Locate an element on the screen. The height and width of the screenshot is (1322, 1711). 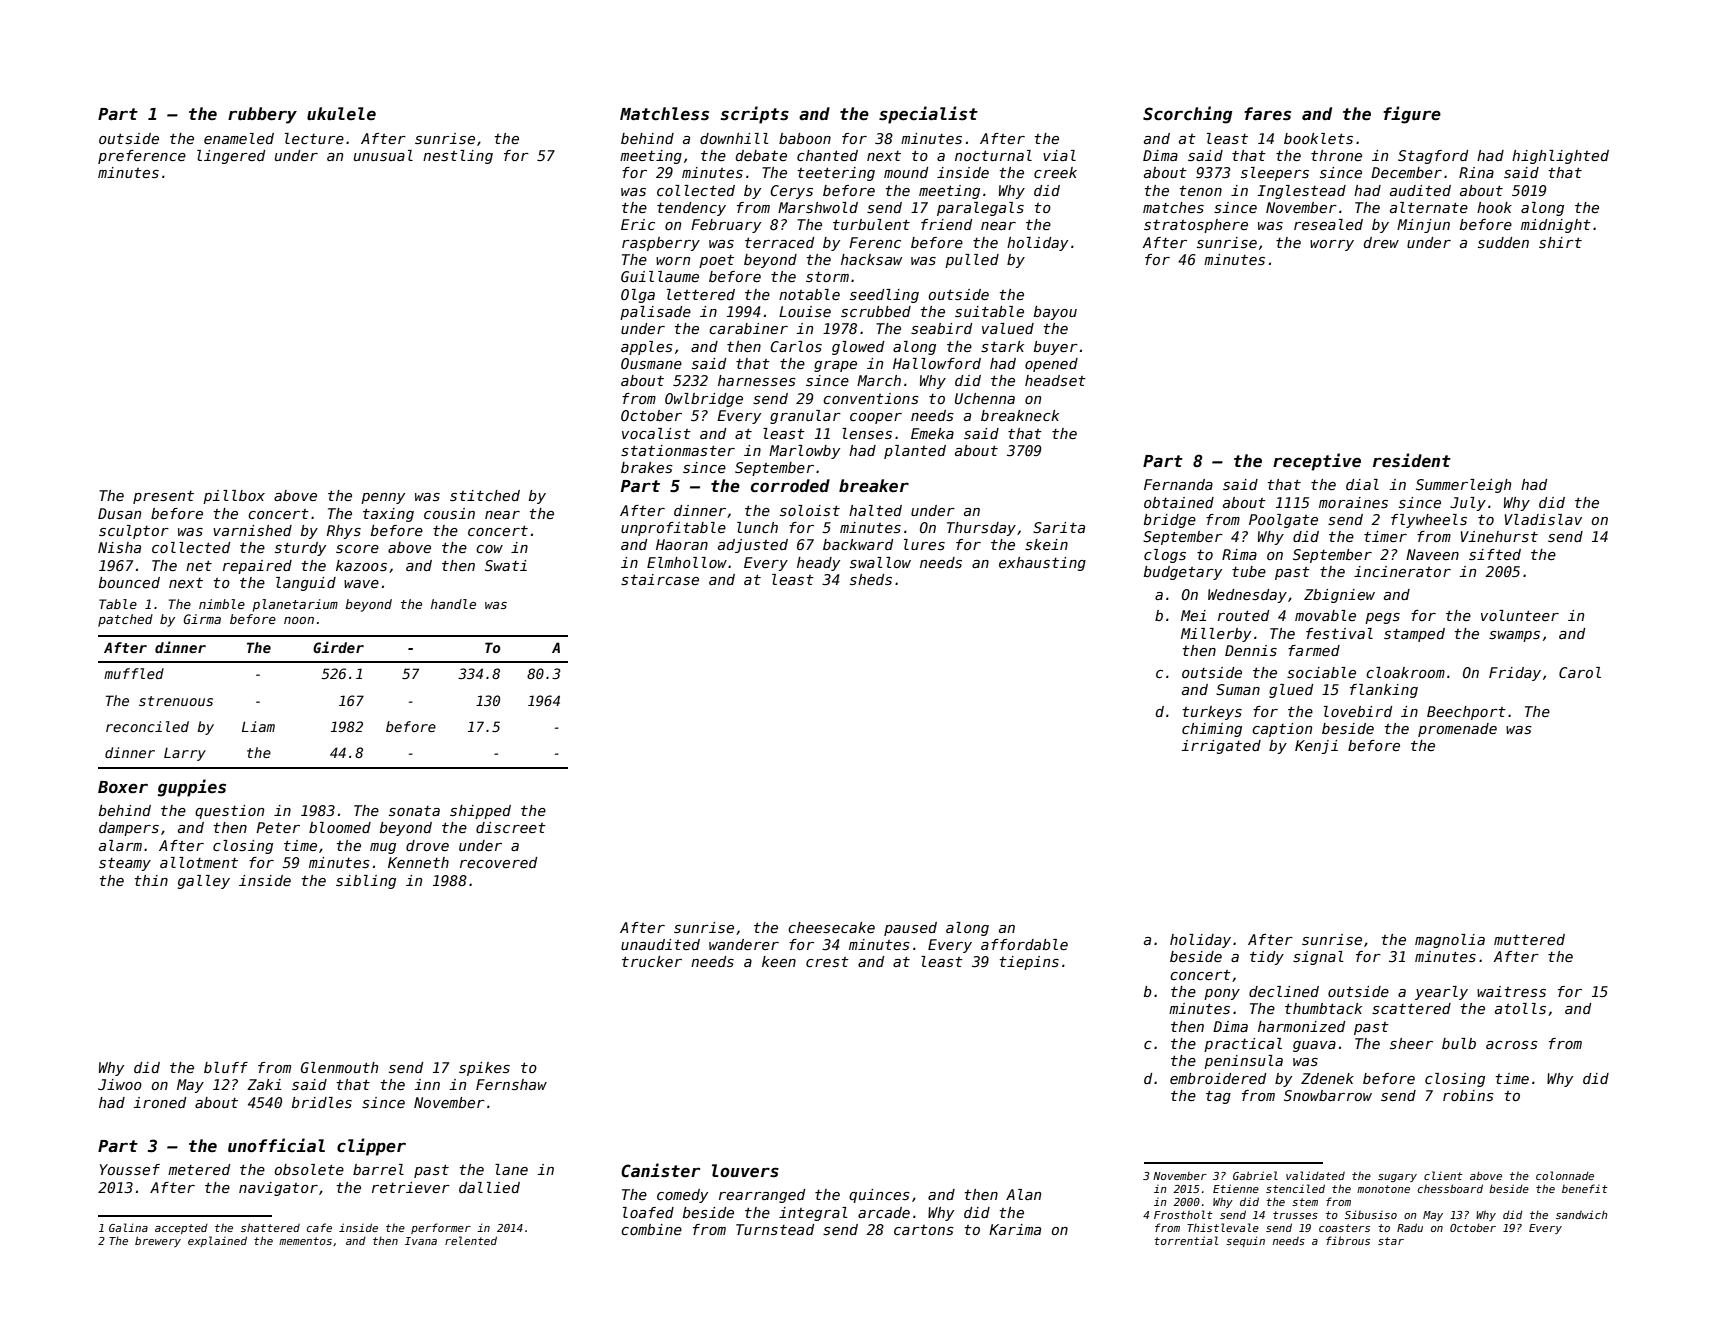
bayou is located at coordinates (1055, 313).
